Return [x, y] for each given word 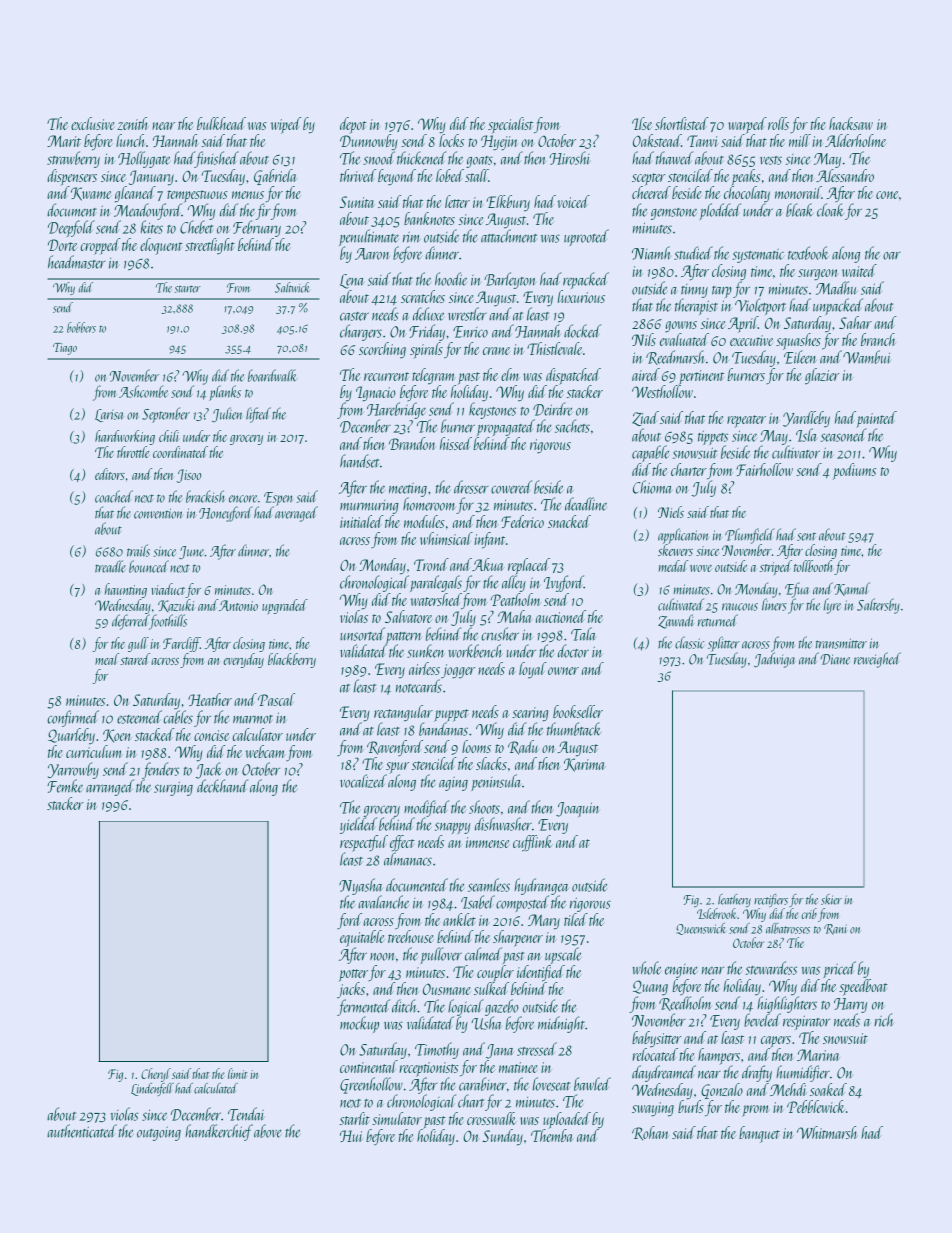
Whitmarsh [827, 1132]
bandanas [443, 729]
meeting [408, 490]
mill [800, 140]
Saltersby [878, 606]
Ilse [642, 123]
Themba [552, 1135]
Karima [585, 765]
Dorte [62, 245]
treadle [110, 566]
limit [238, 1073]
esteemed [139, 717]
